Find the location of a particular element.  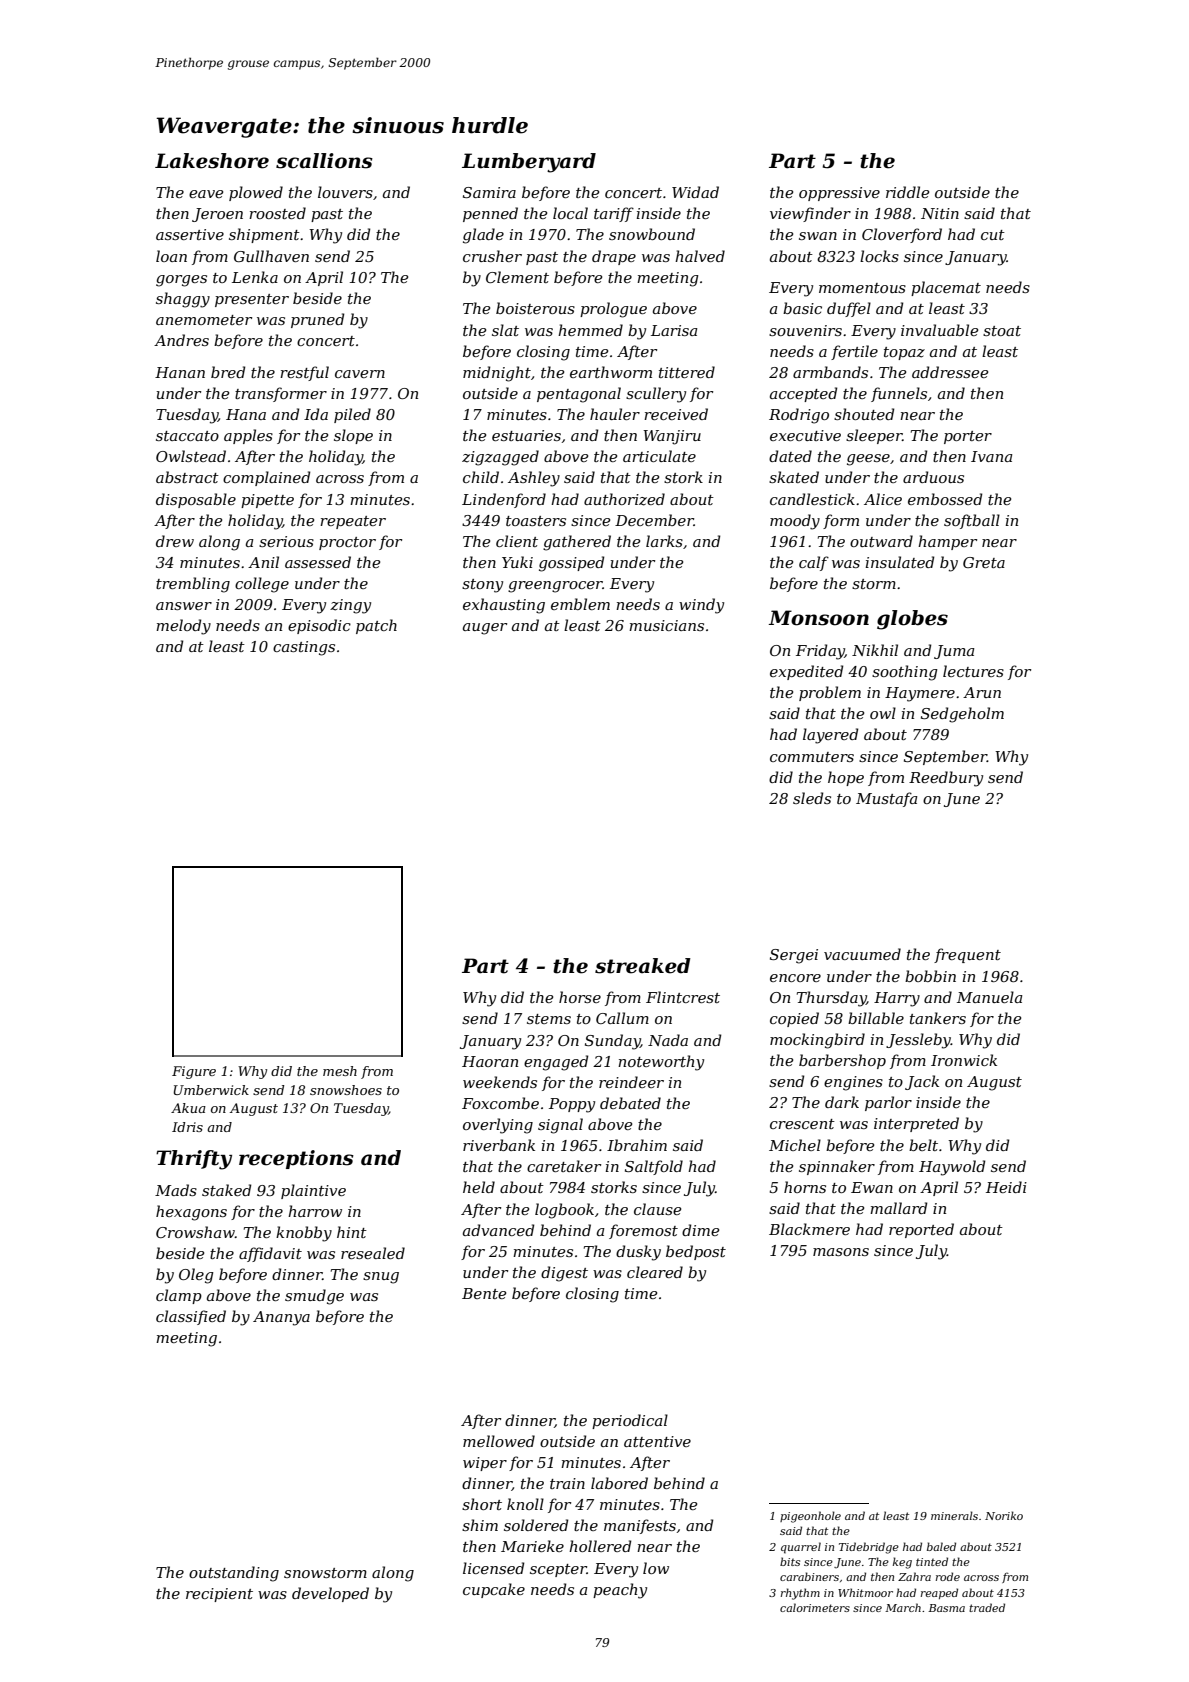

staccato is located at coordinates (187, 436).
